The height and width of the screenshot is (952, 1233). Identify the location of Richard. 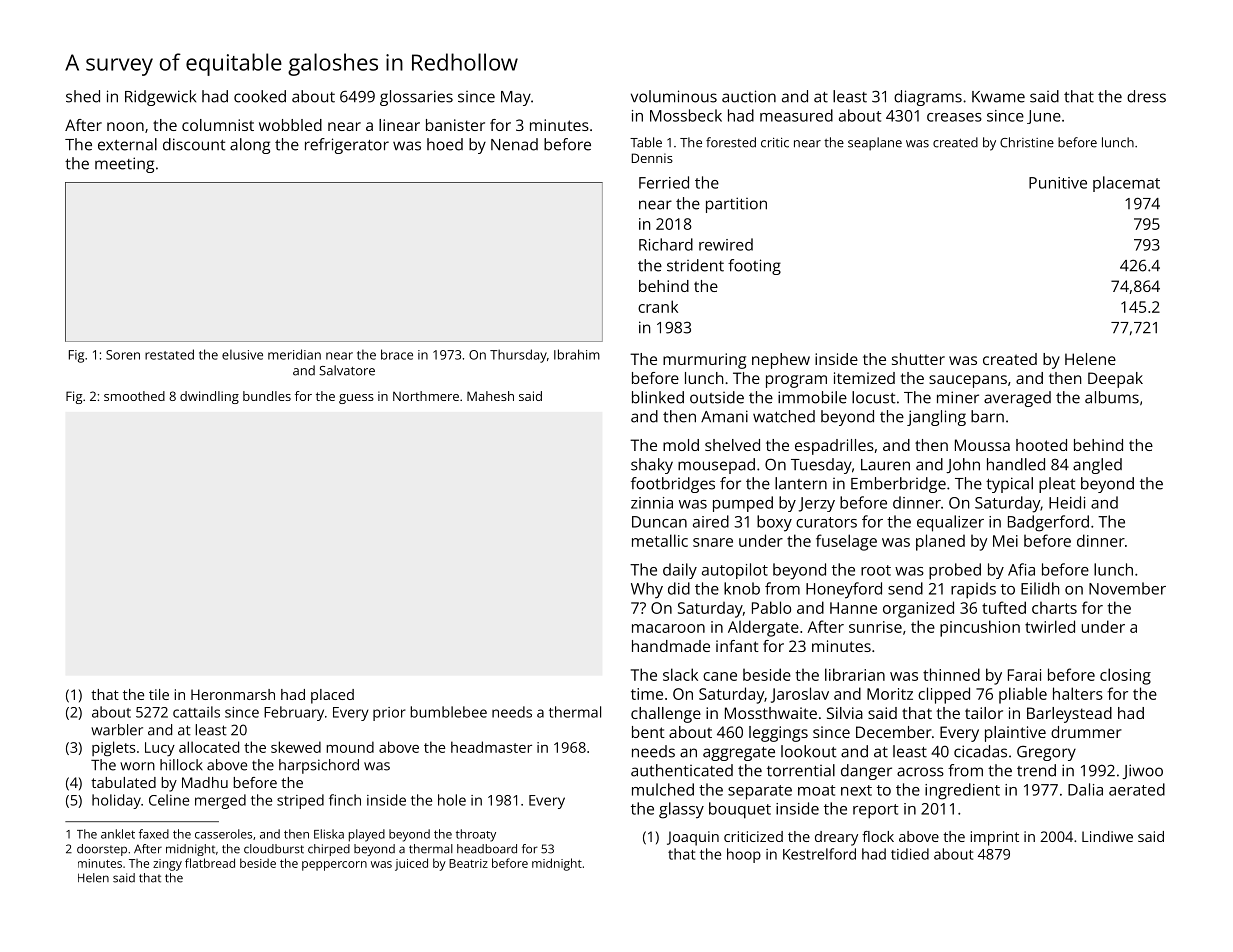
(666, 244).
